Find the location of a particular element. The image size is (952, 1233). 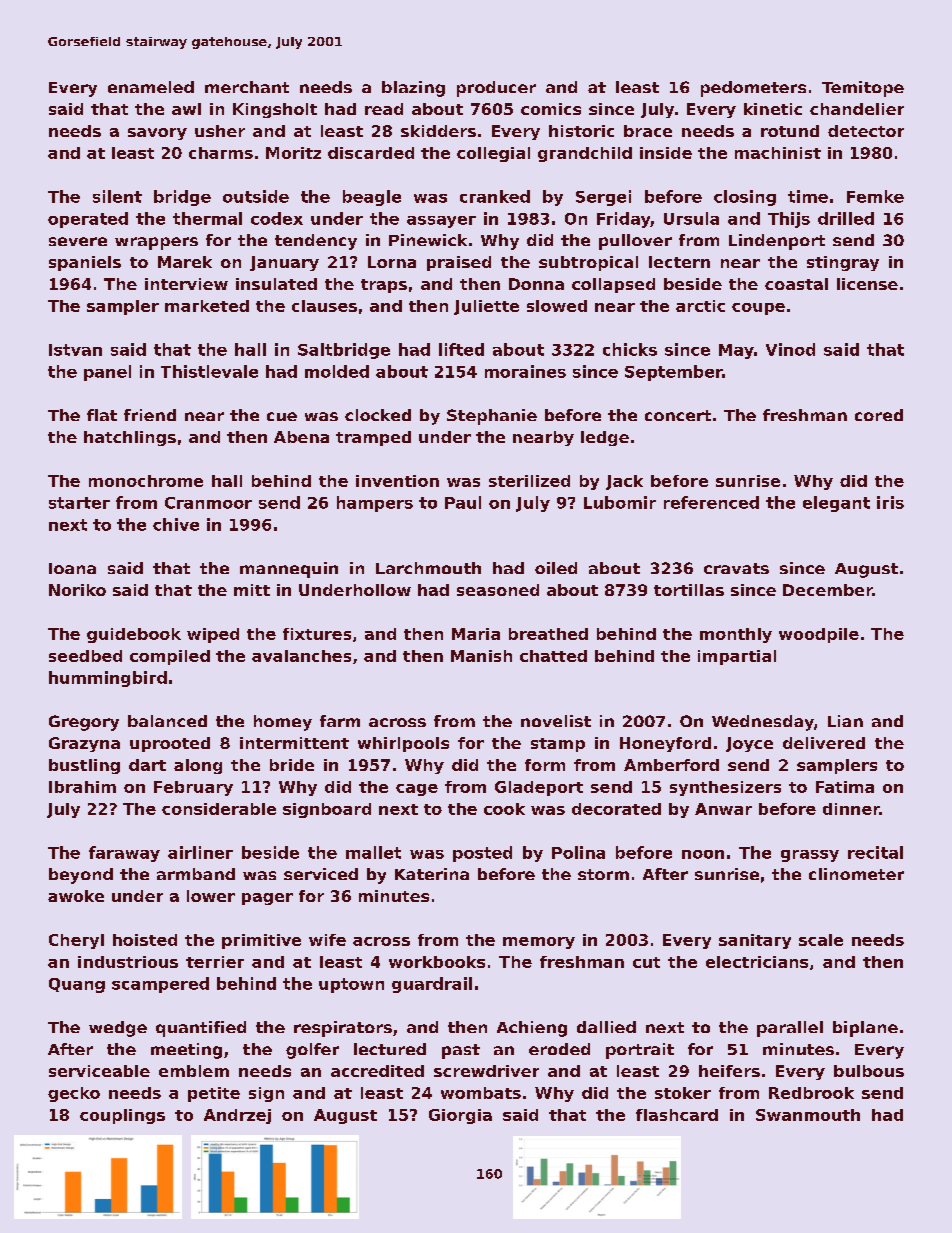

pedometers is located at coordinates (753, 89).
